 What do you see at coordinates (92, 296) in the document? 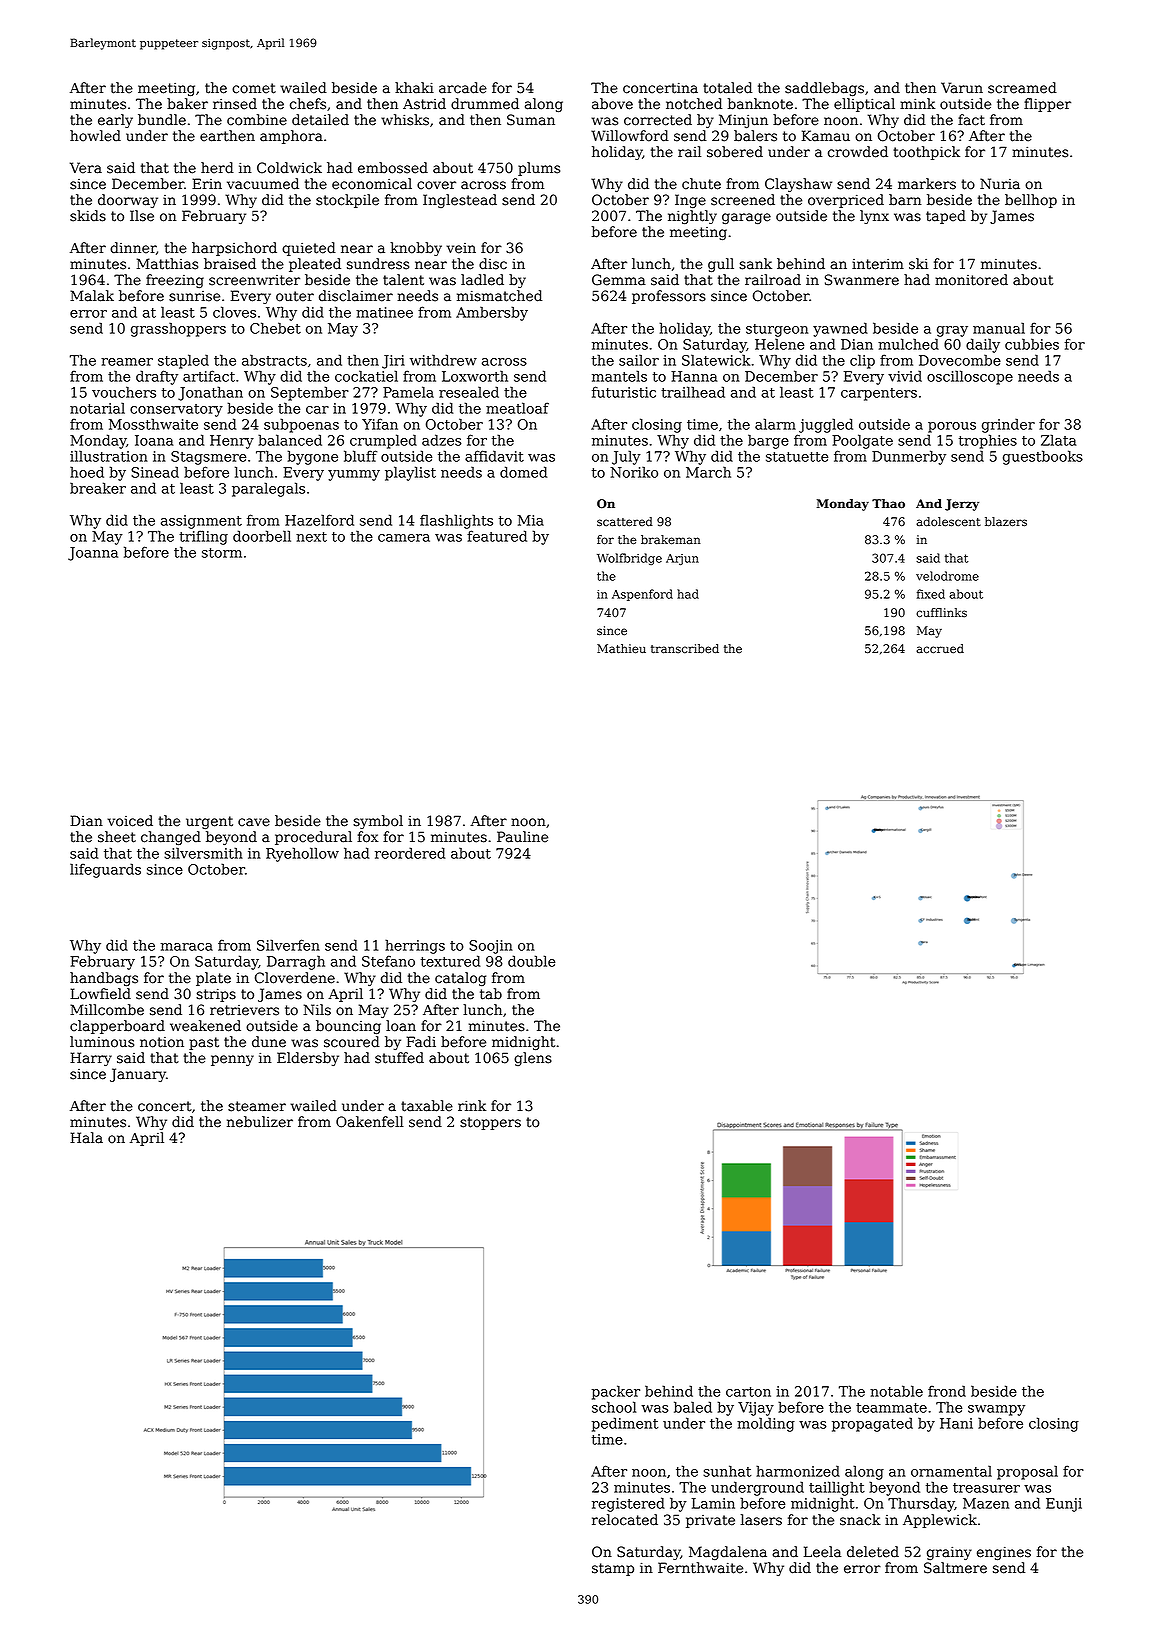
I see `Malak` at bounding box center [92, 296].
